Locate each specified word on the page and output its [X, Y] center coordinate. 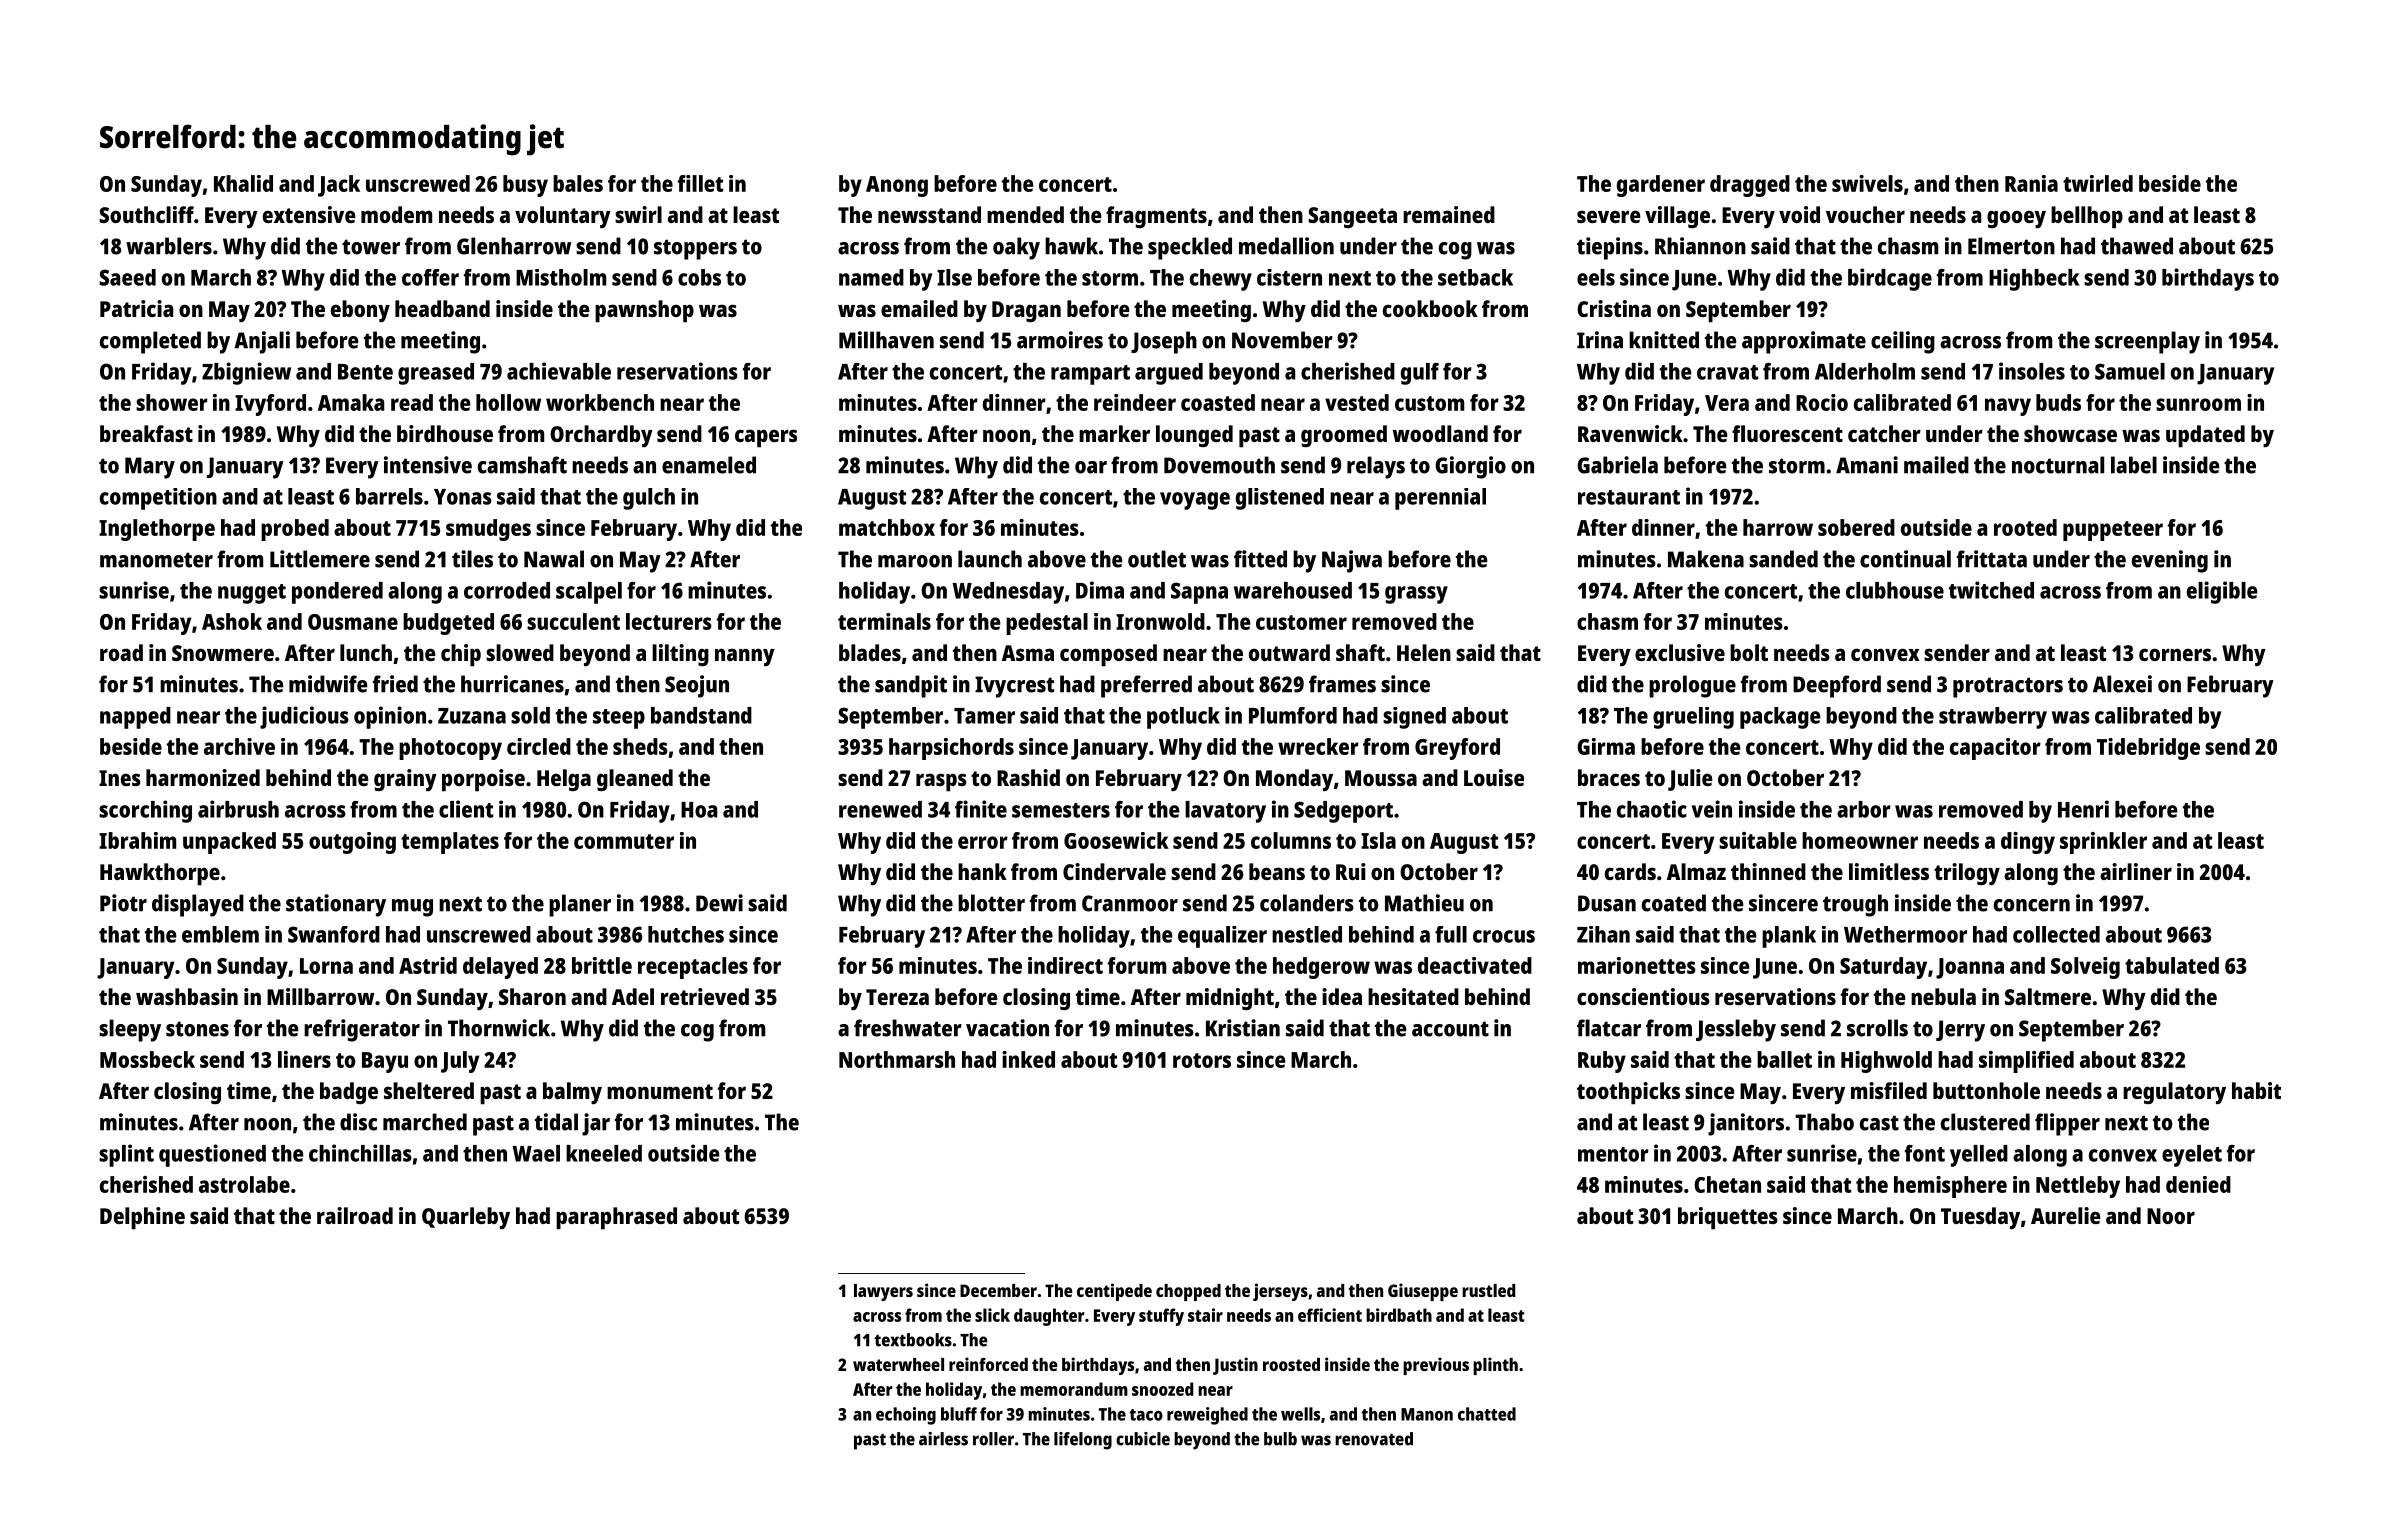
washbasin [187, 996]
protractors [2008, 687]
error [983, 842]
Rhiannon [1700, 246]
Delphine [142, 1218]
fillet [700, 183]
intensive [428, 465]
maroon [915, 561]
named [871, 277]
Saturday [1883, 968]
